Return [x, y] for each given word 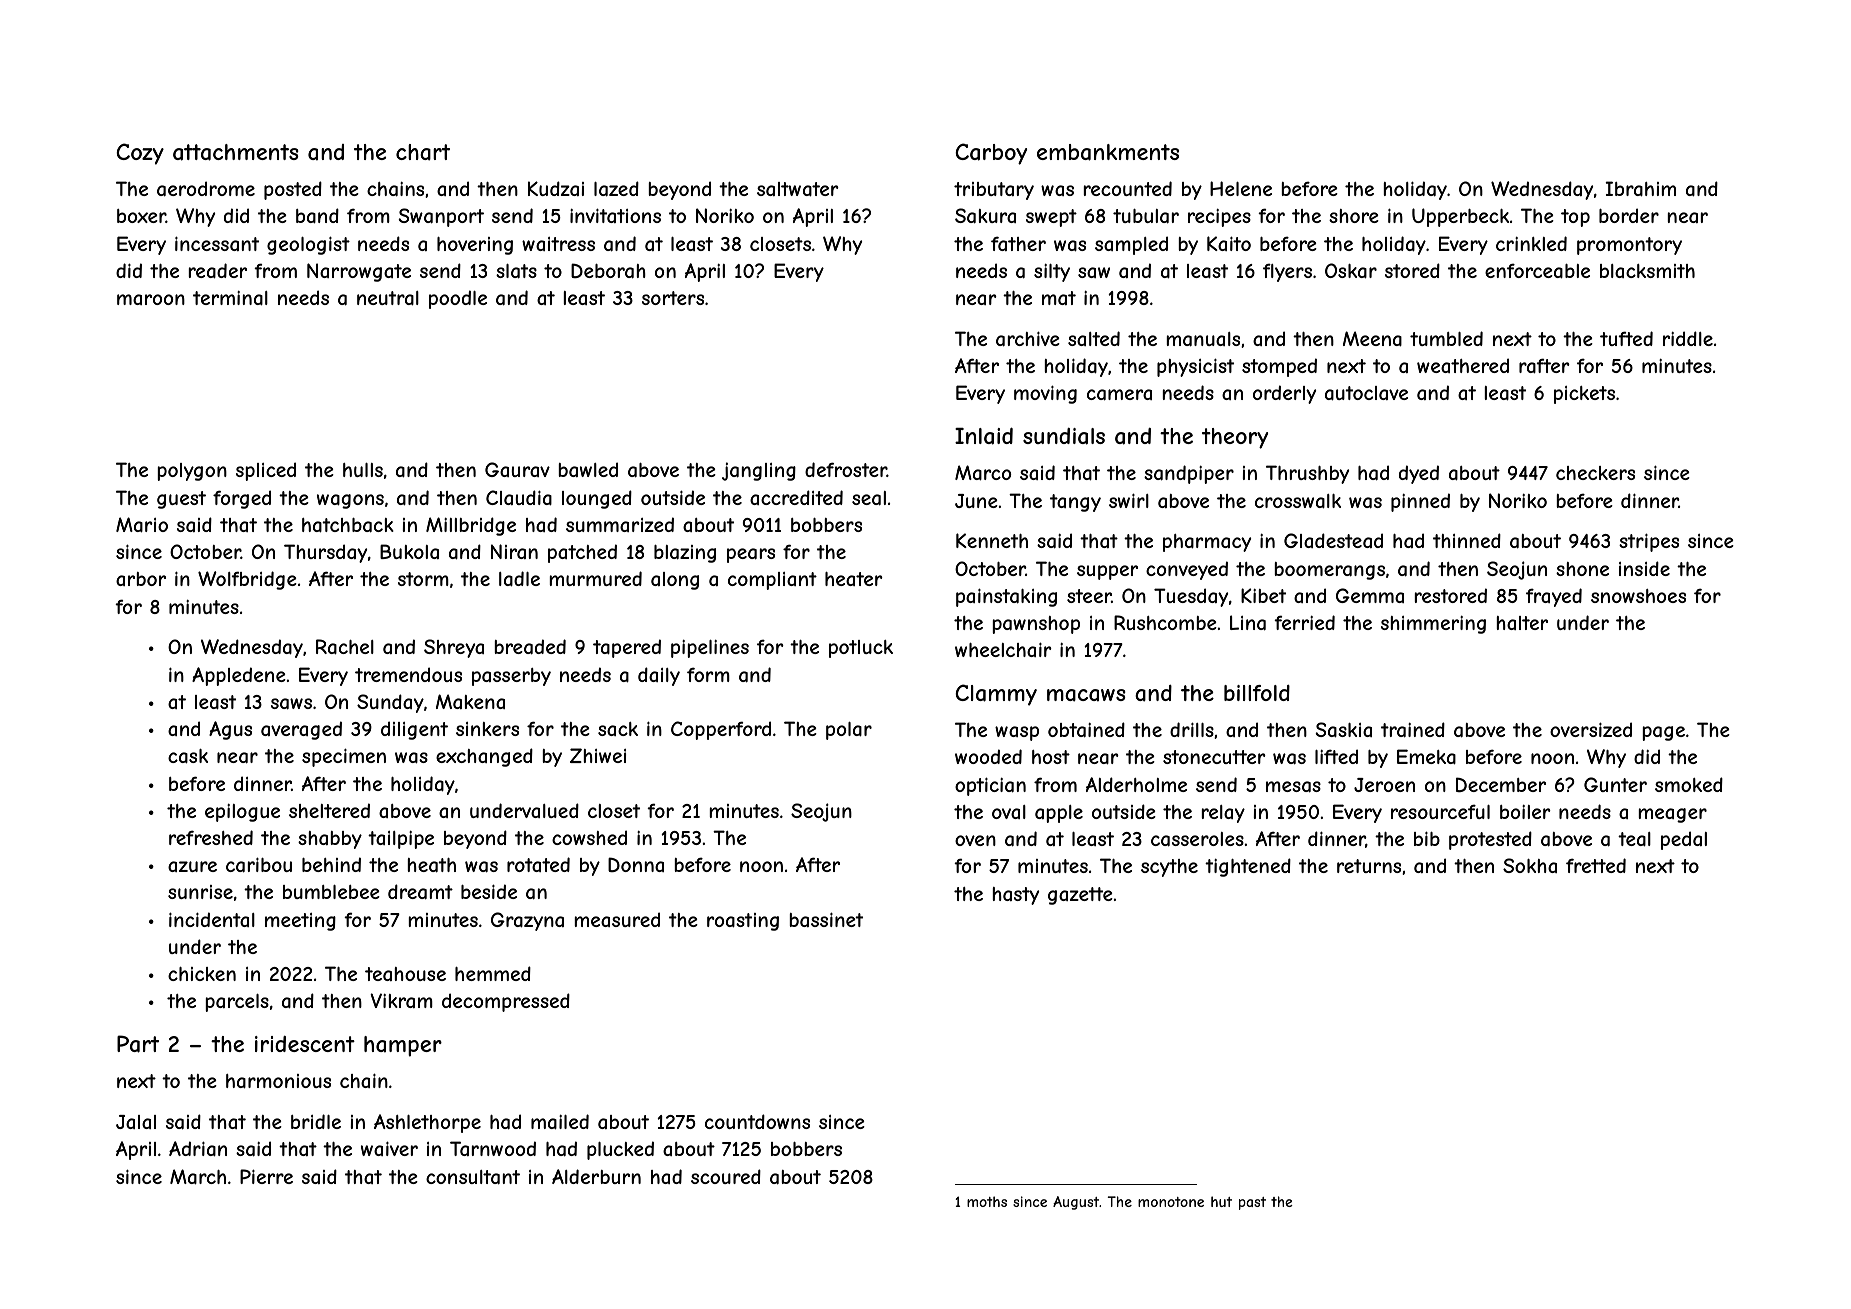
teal [1634, 839]
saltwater [798, 189]
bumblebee [331, 892]
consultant [473, 1177]
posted [293, 190]
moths [987, 1201]
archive [1028, 339]
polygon [192, 472]
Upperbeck [1460, 217]
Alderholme [1136, 784]
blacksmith [1647, 271]
